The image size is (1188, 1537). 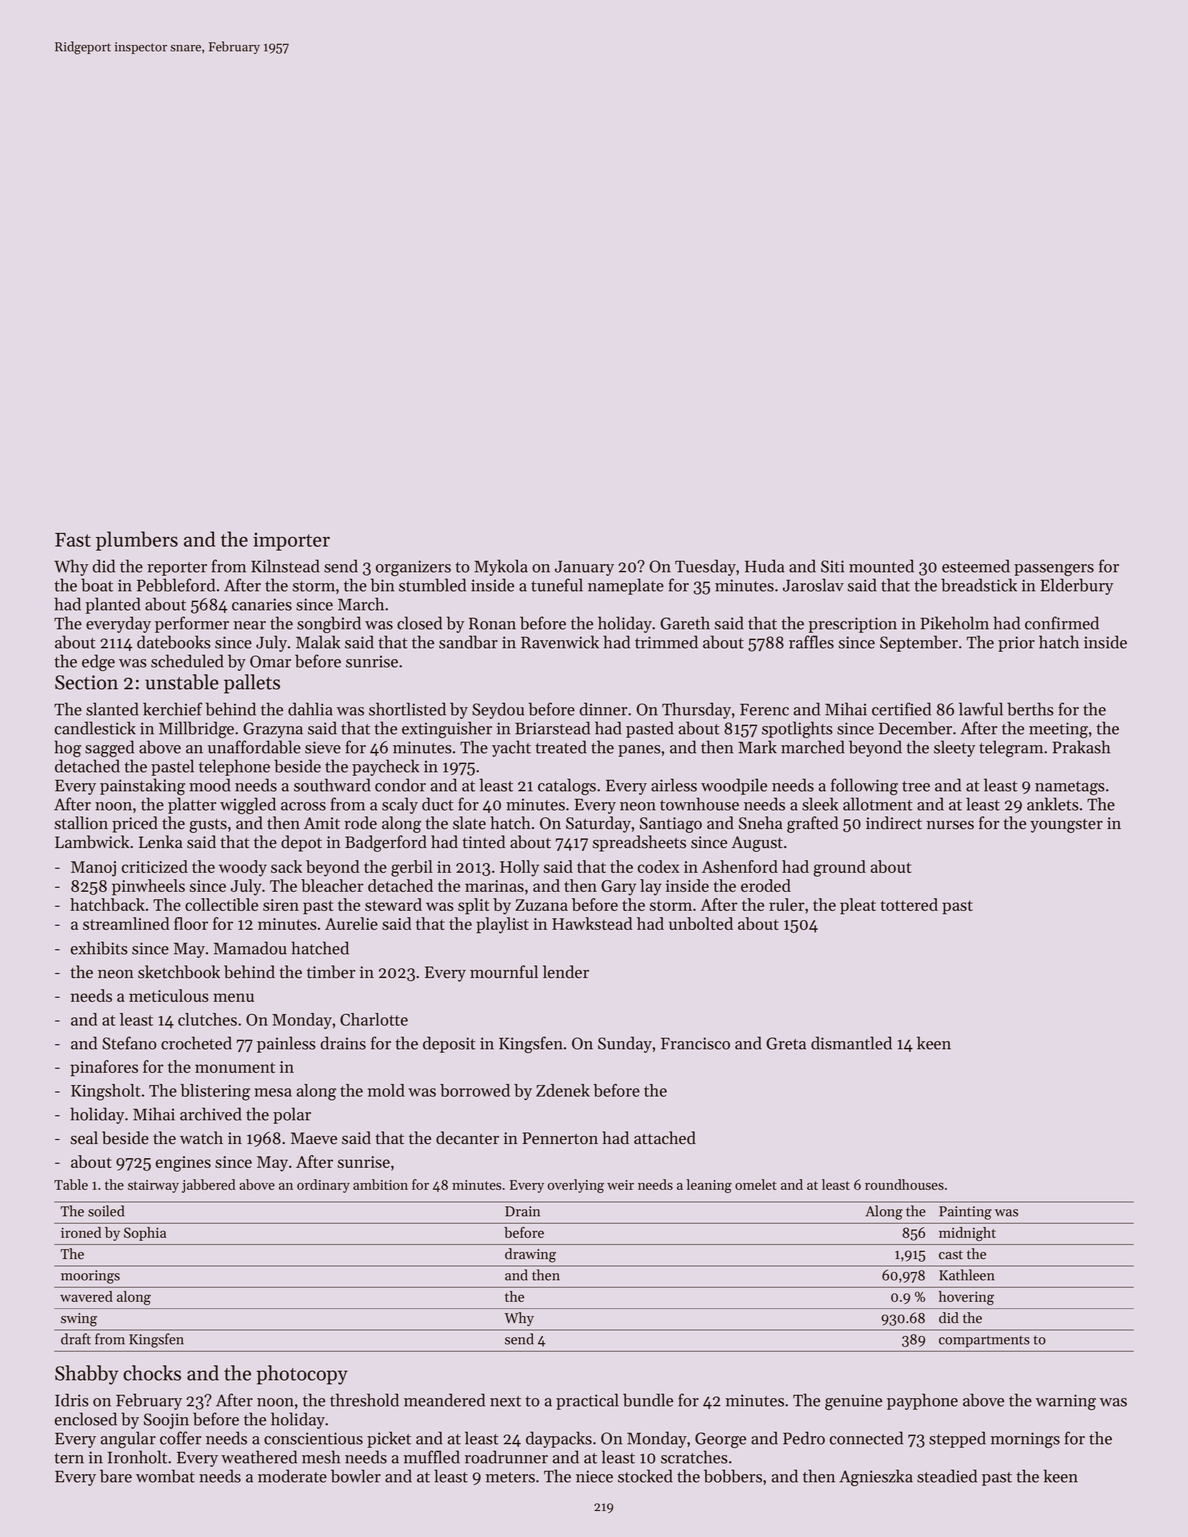 I want to click on boat, so click(x=97, y=585).
